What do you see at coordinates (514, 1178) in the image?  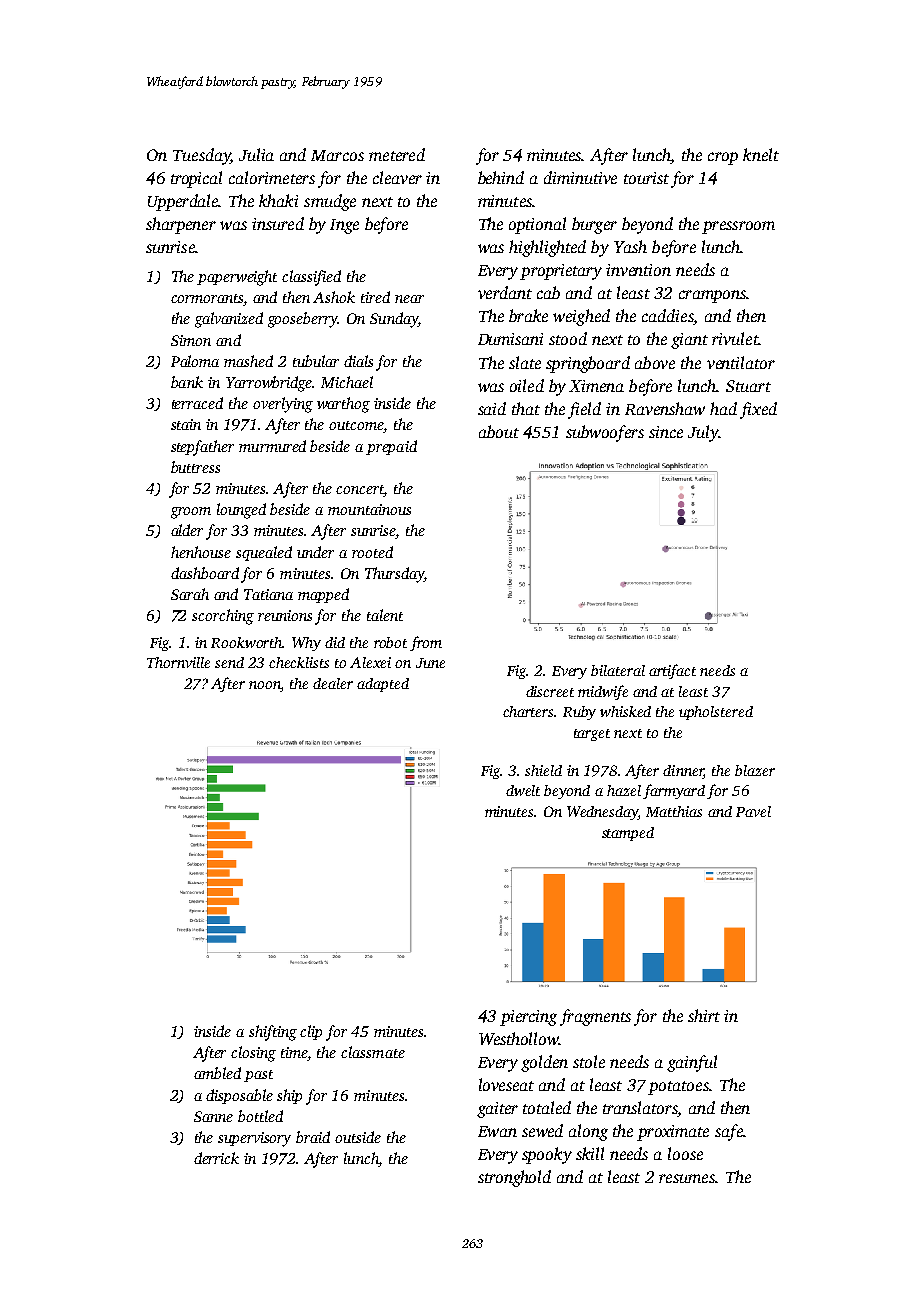 I see `stronghold` at bounding box center [514, 1178].
